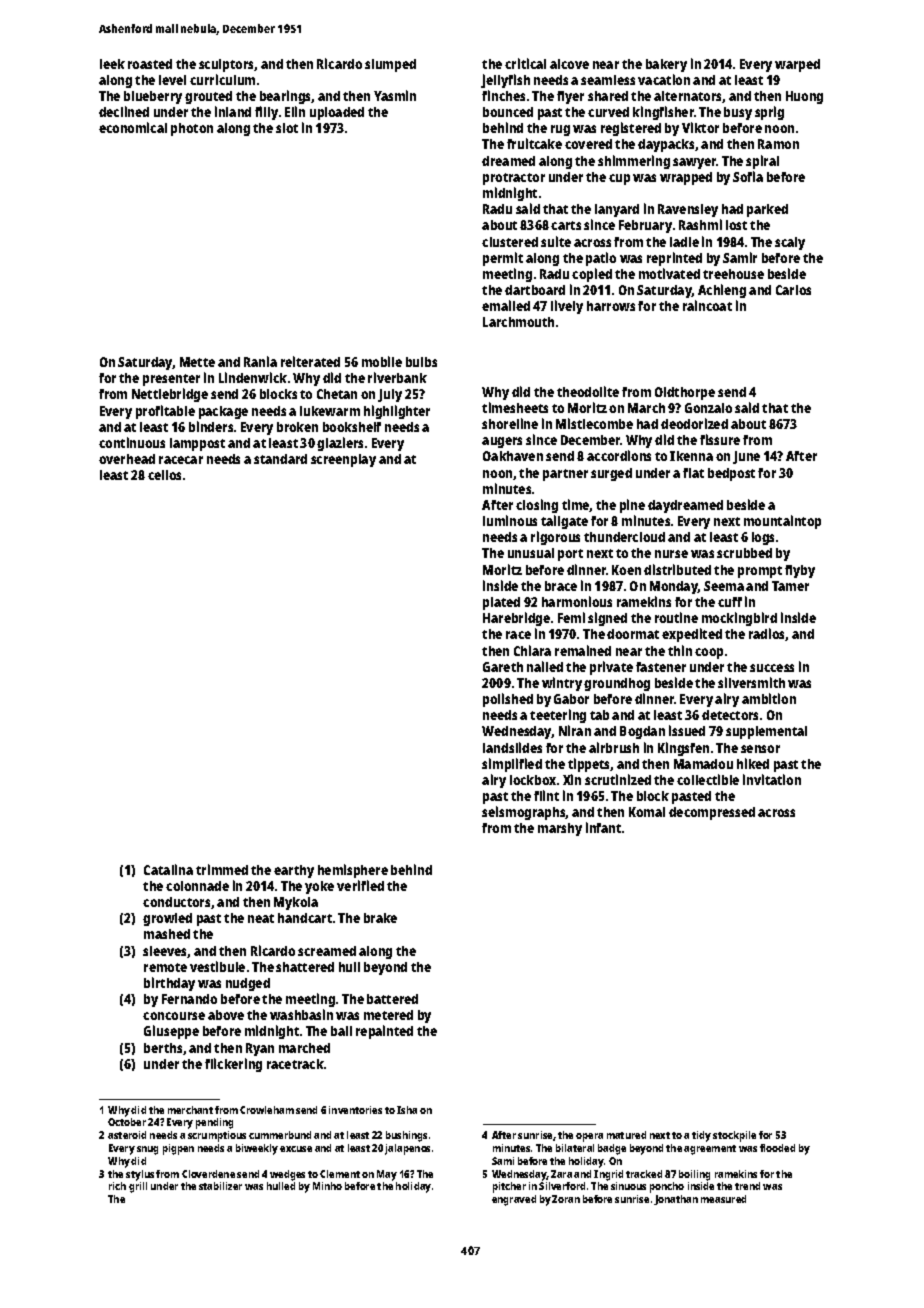  Describe the element at coordinates (524, 813) in the image. I see `seismographs` at that location.
